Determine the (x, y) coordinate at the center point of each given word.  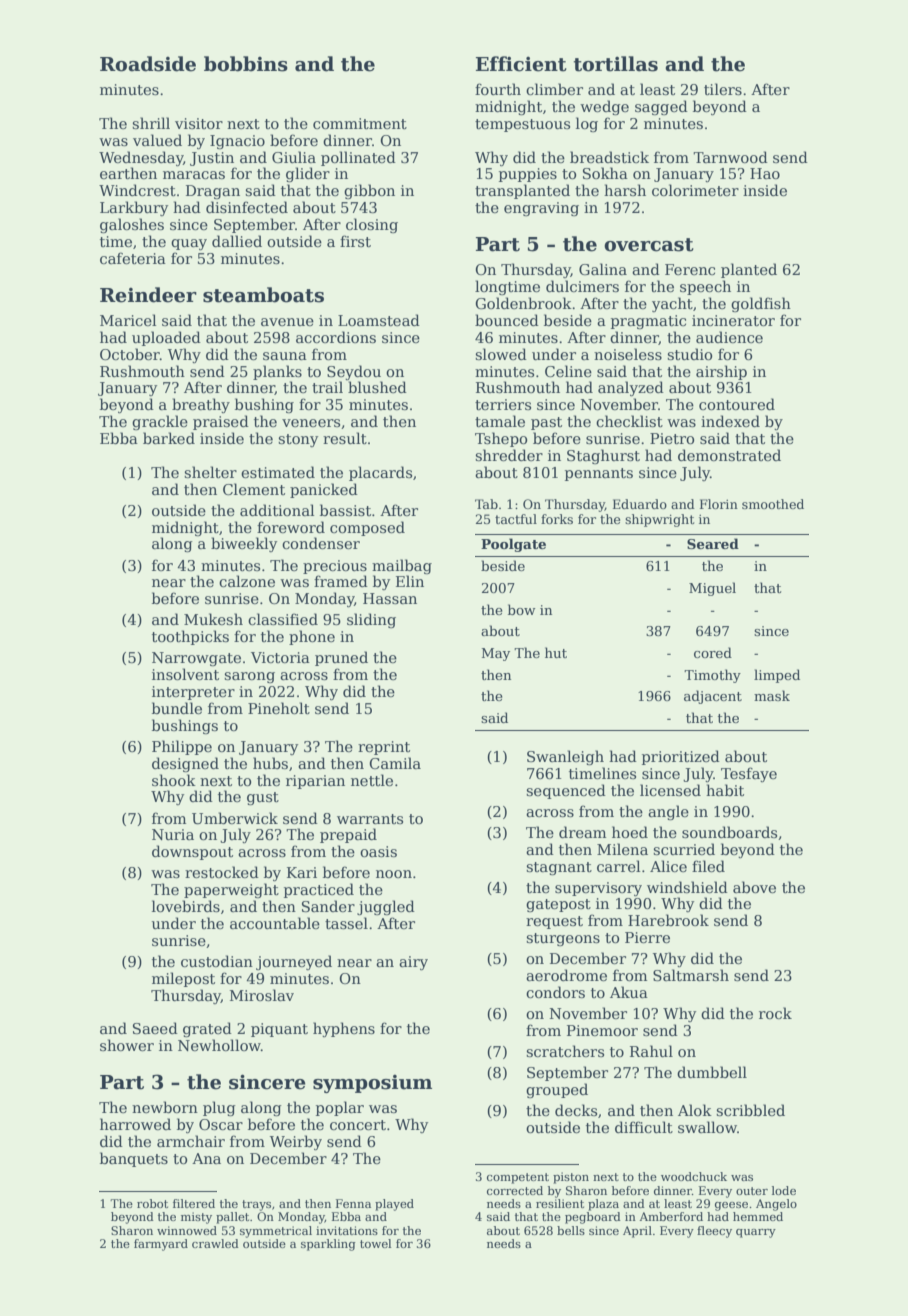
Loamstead (379, 320)
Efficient (521, 64)
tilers (723, 89)
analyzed (631, 388)
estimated (278, 472)
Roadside (148, 64)
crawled (215, 1243)
